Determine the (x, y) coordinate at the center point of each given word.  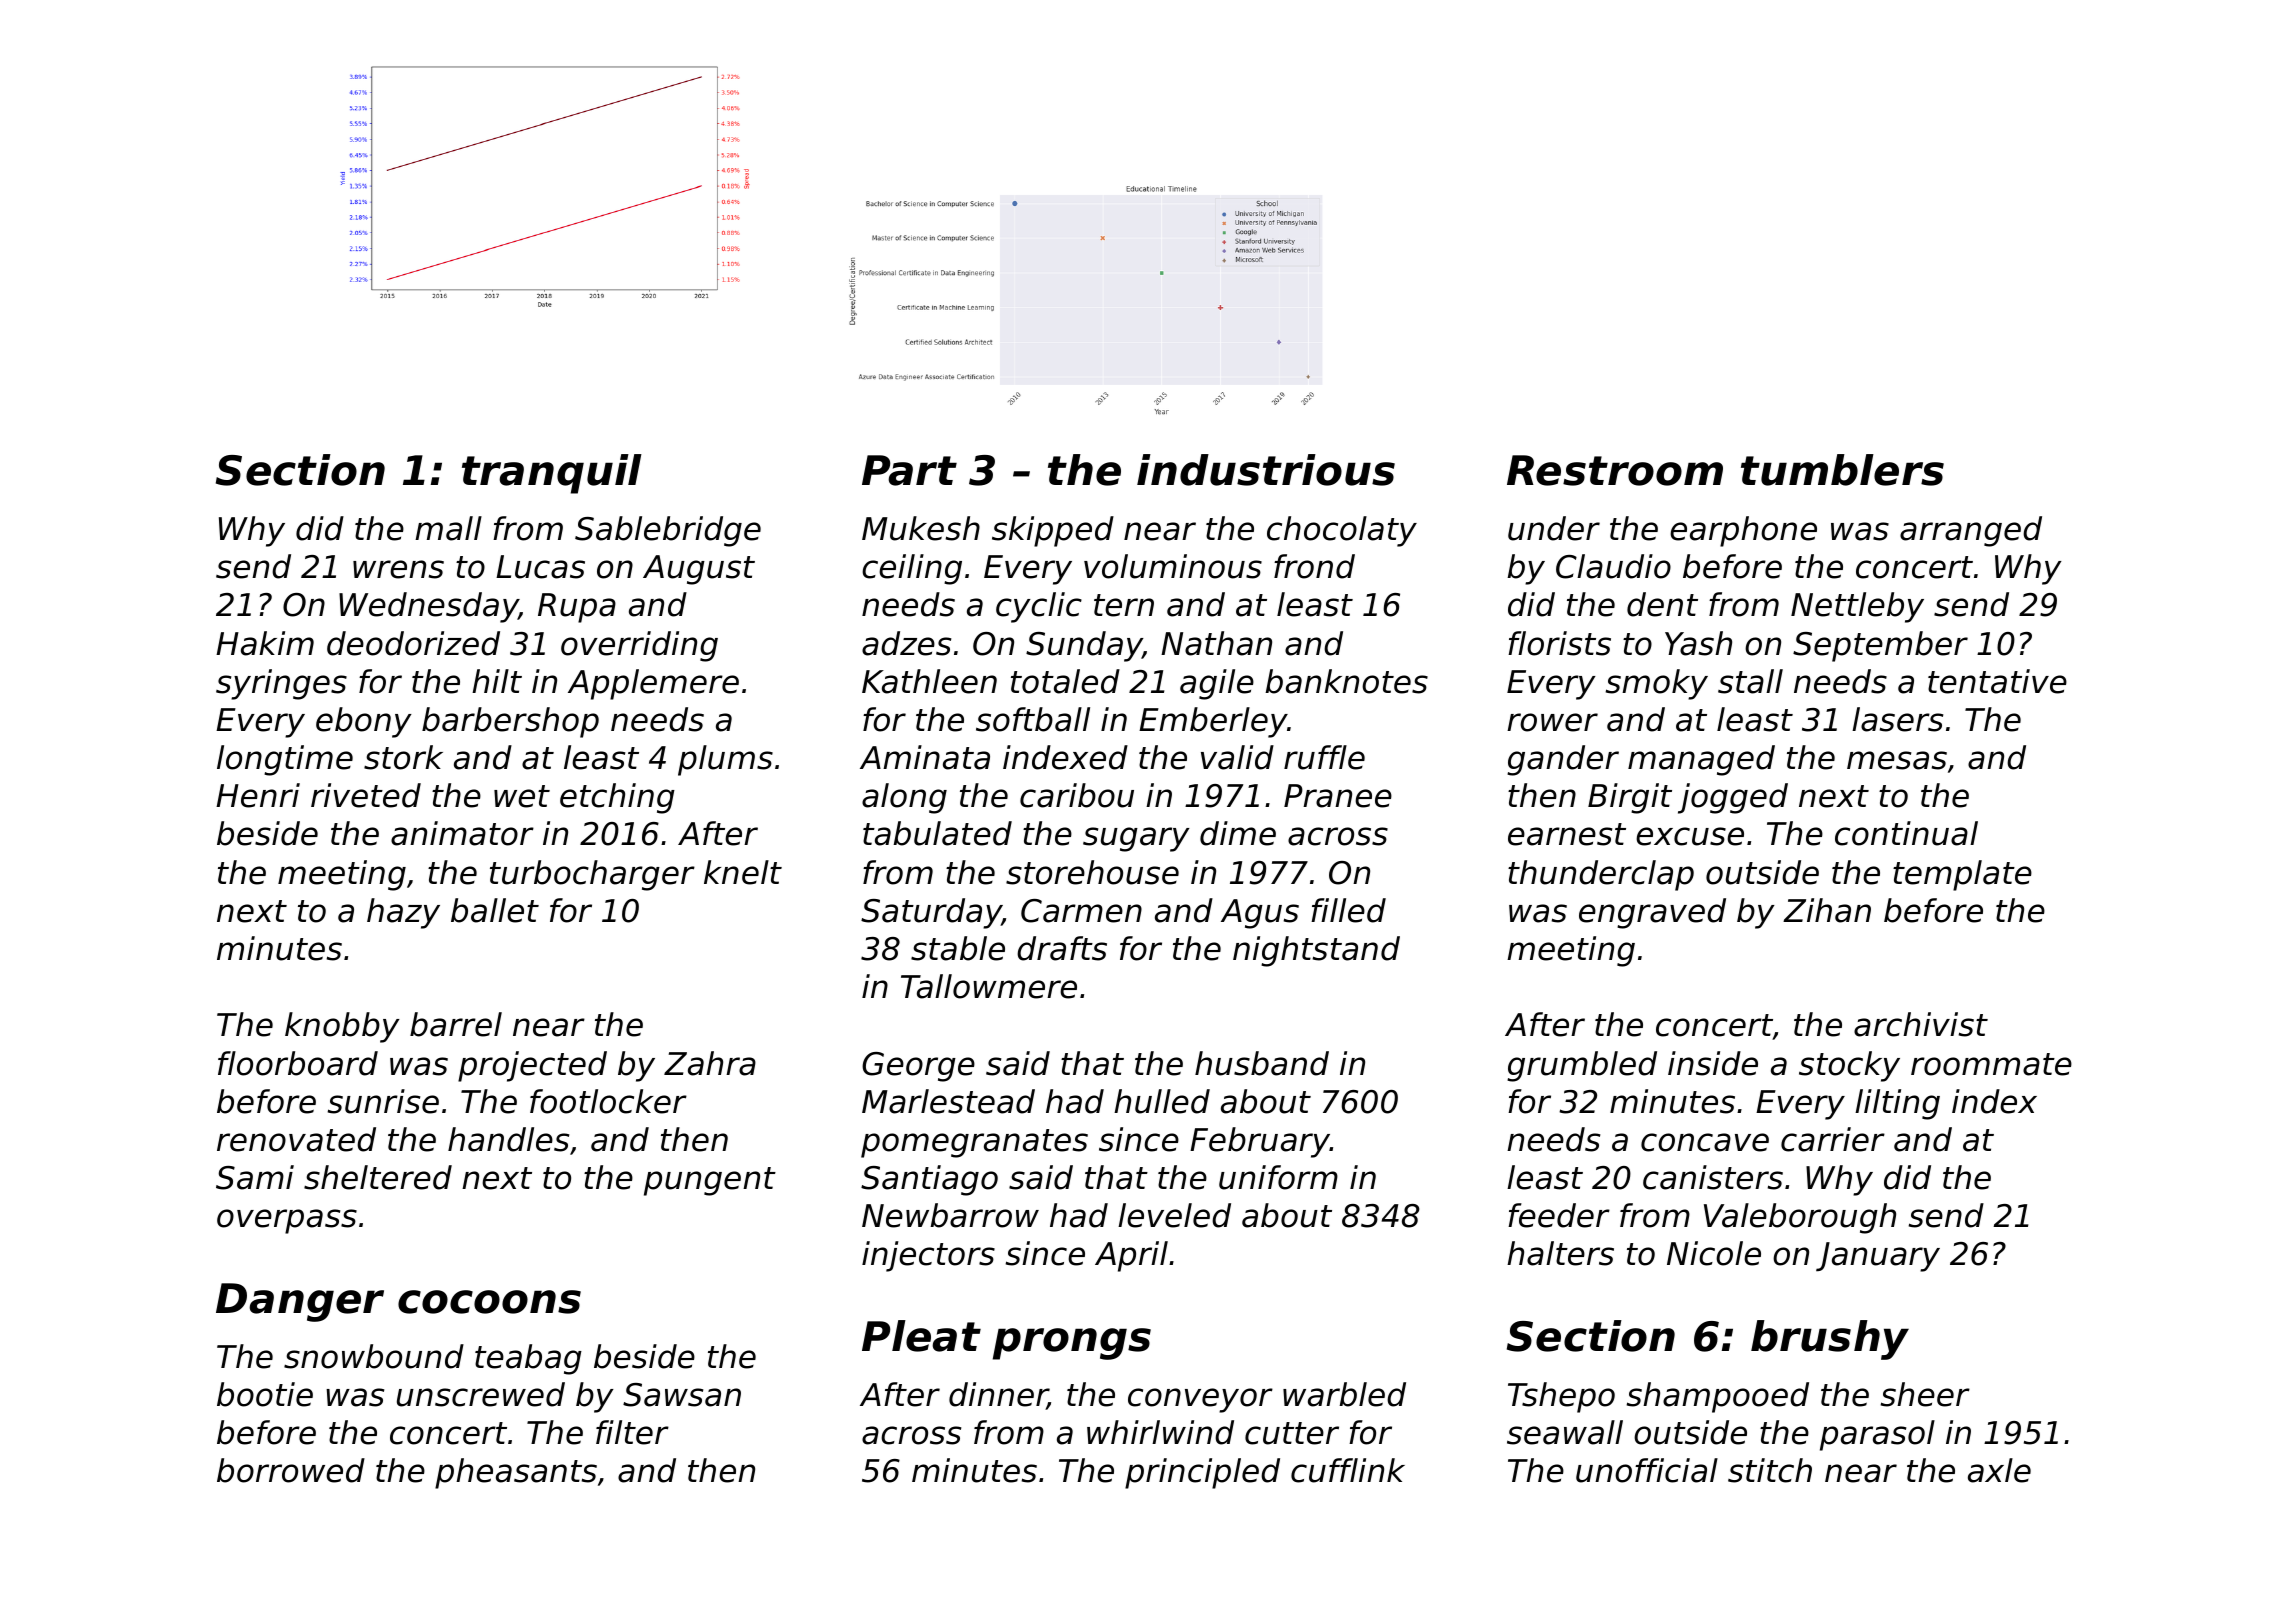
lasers (1897, 719)
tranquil (552, 474)
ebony (364, 722)
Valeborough (1800, 1218)
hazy (403, 913)
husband (1262, 1063)
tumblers (1842, 470)
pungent (710, 1181)
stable (958, 948)
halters (1560, 1253)
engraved (1652, 913)
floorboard (298, 1063)
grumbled (1582, 1066)
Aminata (925, 757)
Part (909, 470)
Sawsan (682, 1395)
